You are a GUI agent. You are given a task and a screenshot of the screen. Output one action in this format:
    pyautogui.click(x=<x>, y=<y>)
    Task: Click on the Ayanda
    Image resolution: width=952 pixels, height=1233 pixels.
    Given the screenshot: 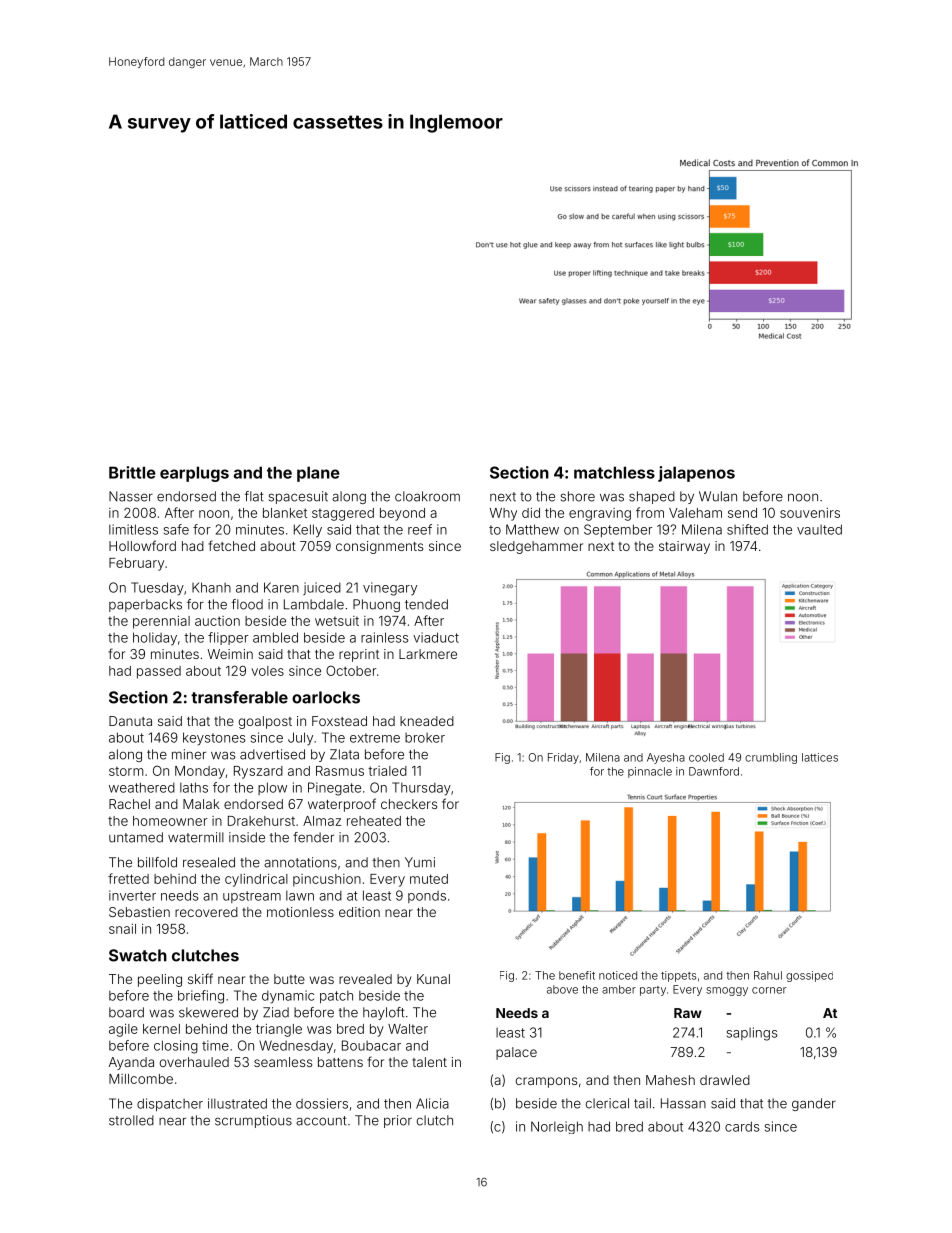 What is the action you would take?
    pyautogui.click(x=131, y=1063)
